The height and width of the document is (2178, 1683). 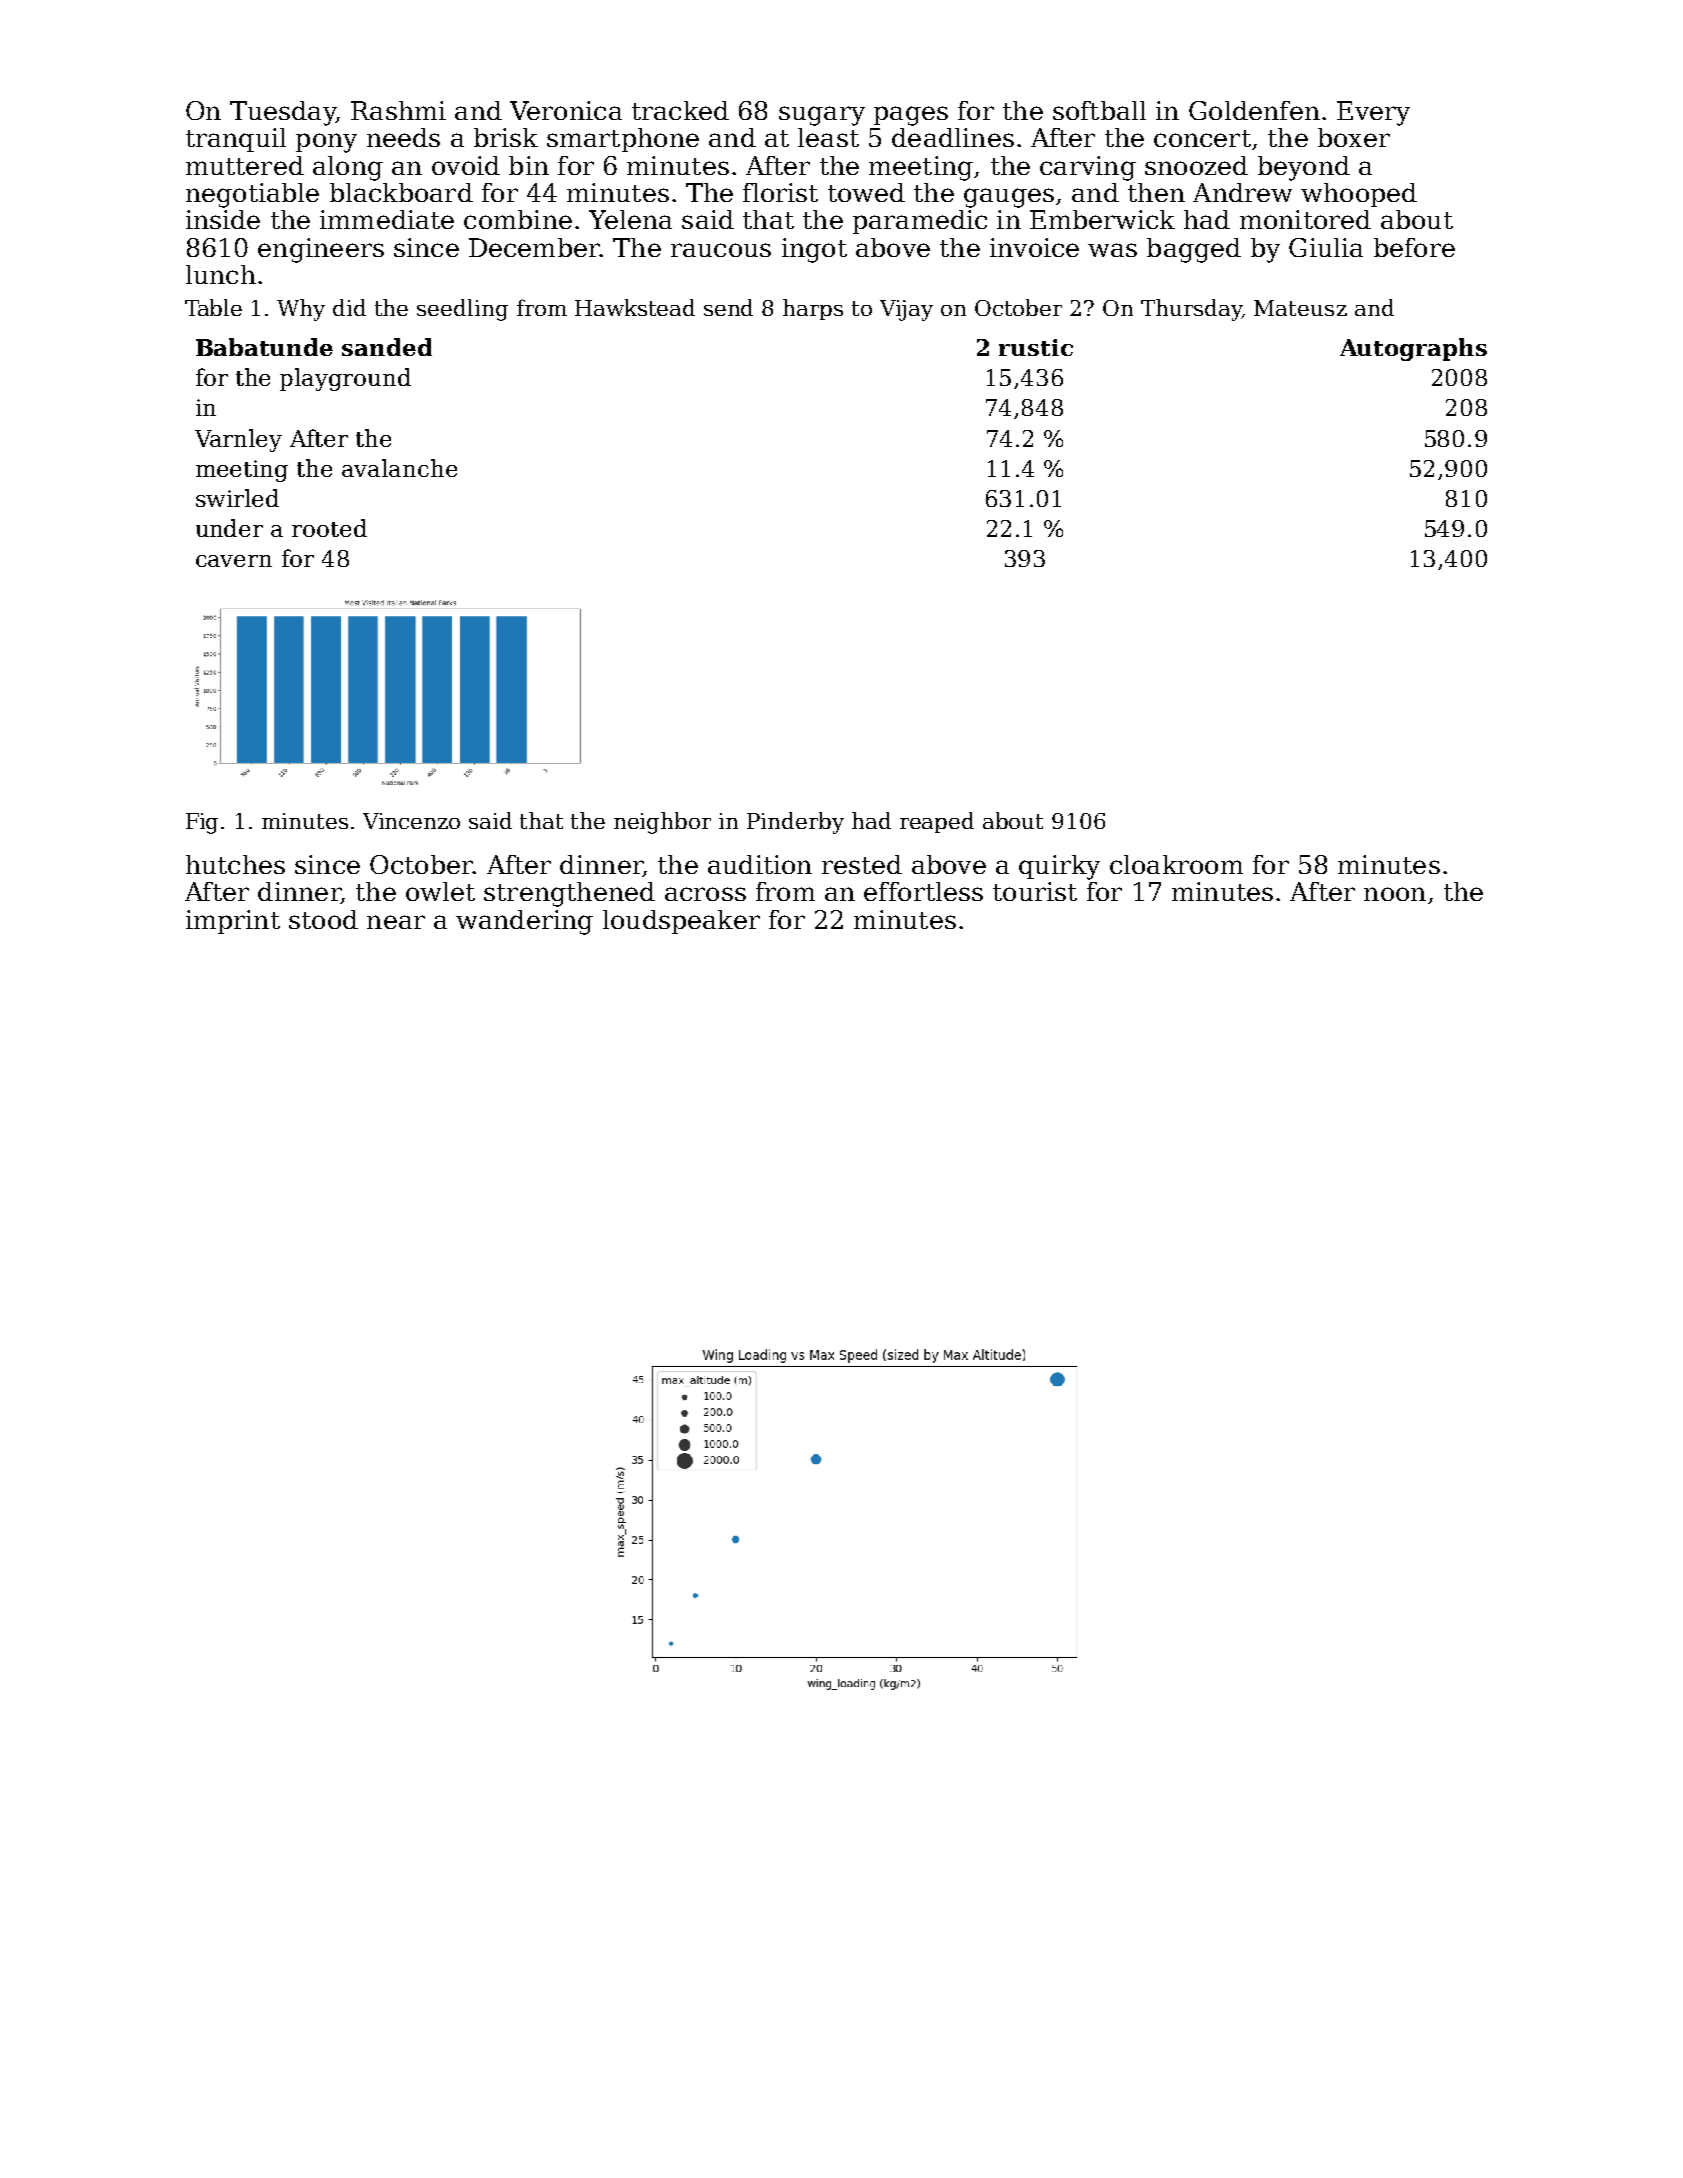 What do you see at coordinates (1059, 867) in the document?
I see `quirky` at bounding box center [1059, 867].
